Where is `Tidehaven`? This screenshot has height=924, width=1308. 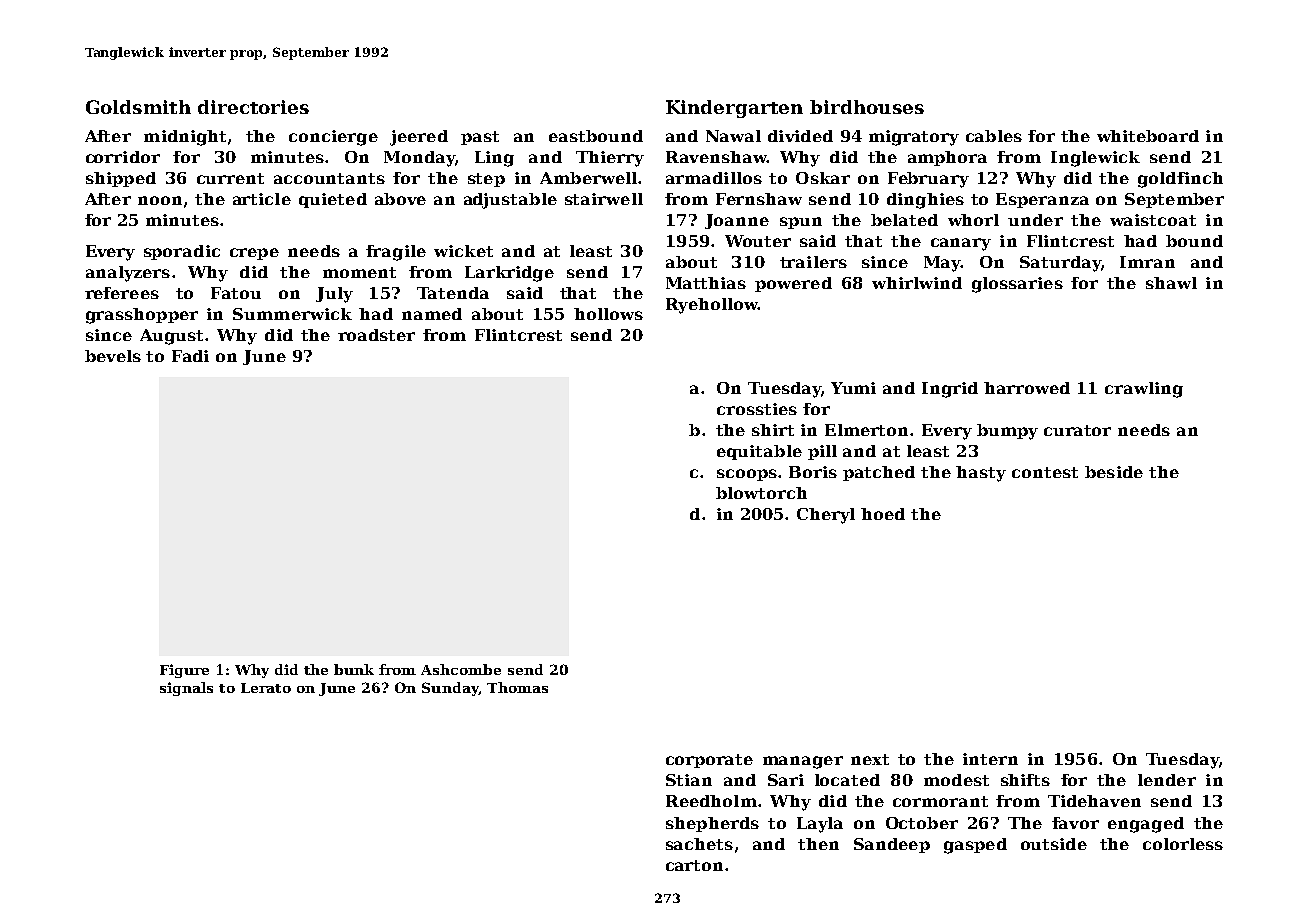 Tidehaven is located at coordinates (1094, 801).
